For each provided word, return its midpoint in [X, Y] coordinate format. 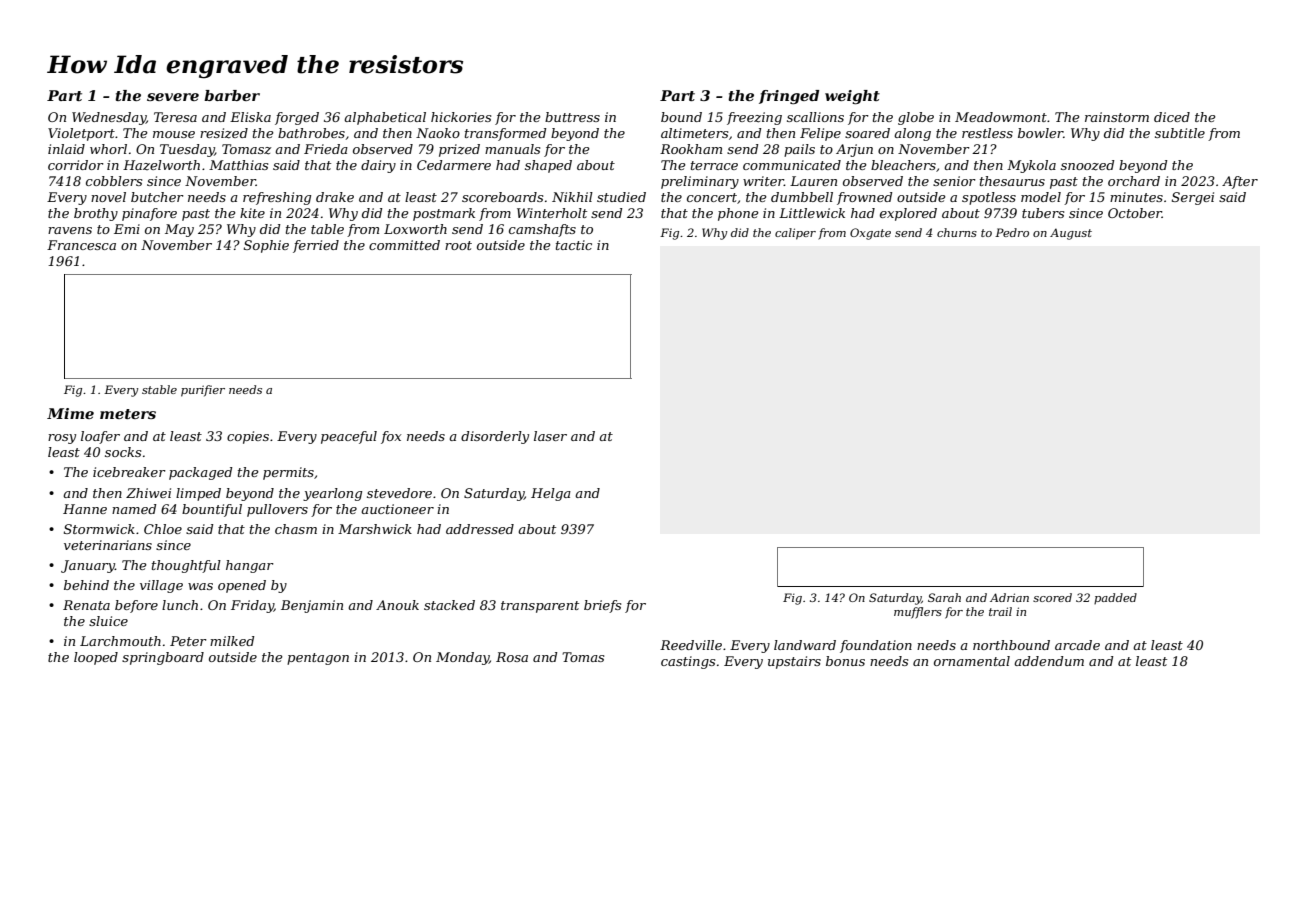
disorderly [495, 437]
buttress [572, 117]
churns [957, 232]
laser [550, 436]
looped [96, 658]
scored [1052, 597]
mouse [174, 134]
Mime [70, 413]
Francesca [81, 245]
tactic [574, 245]
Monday [462, 658]
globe [916, 118]
